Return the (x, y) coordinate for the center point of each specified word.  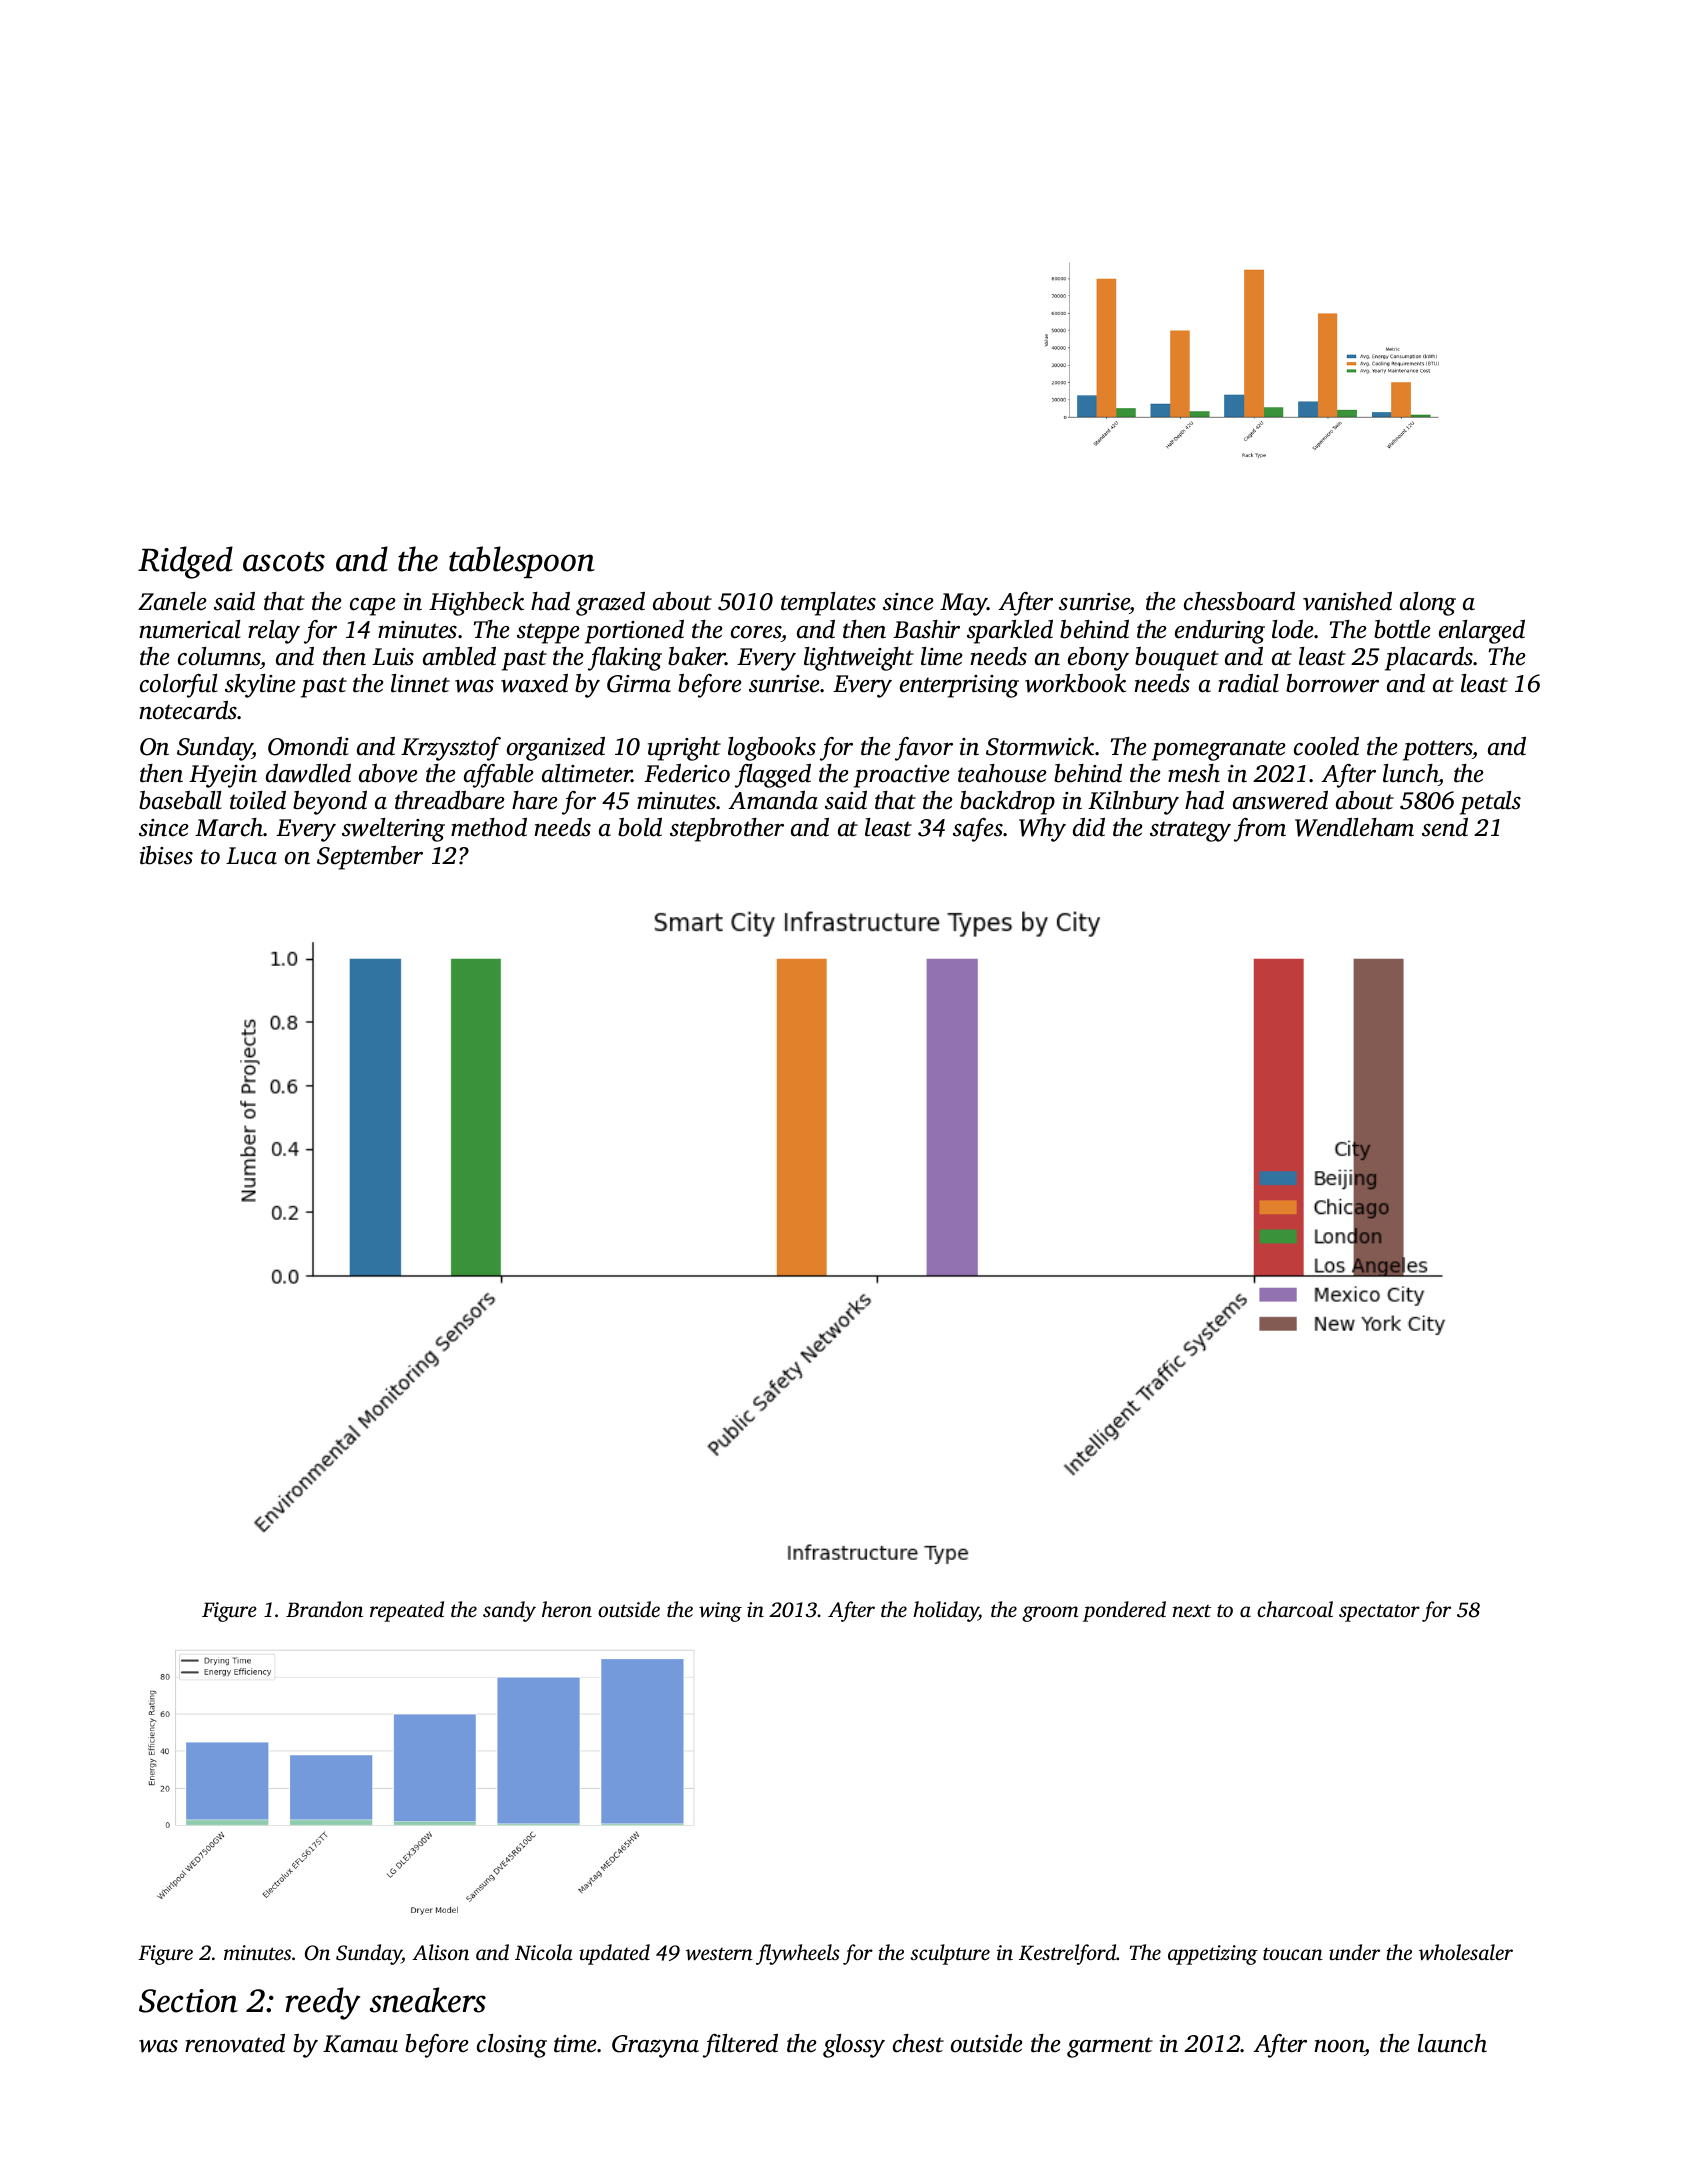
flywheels (798, 1954)
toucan (1293, 1953)
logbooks (772, 749)
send (1445, 827)
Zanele (172, 601)
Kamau (360, 2044)
